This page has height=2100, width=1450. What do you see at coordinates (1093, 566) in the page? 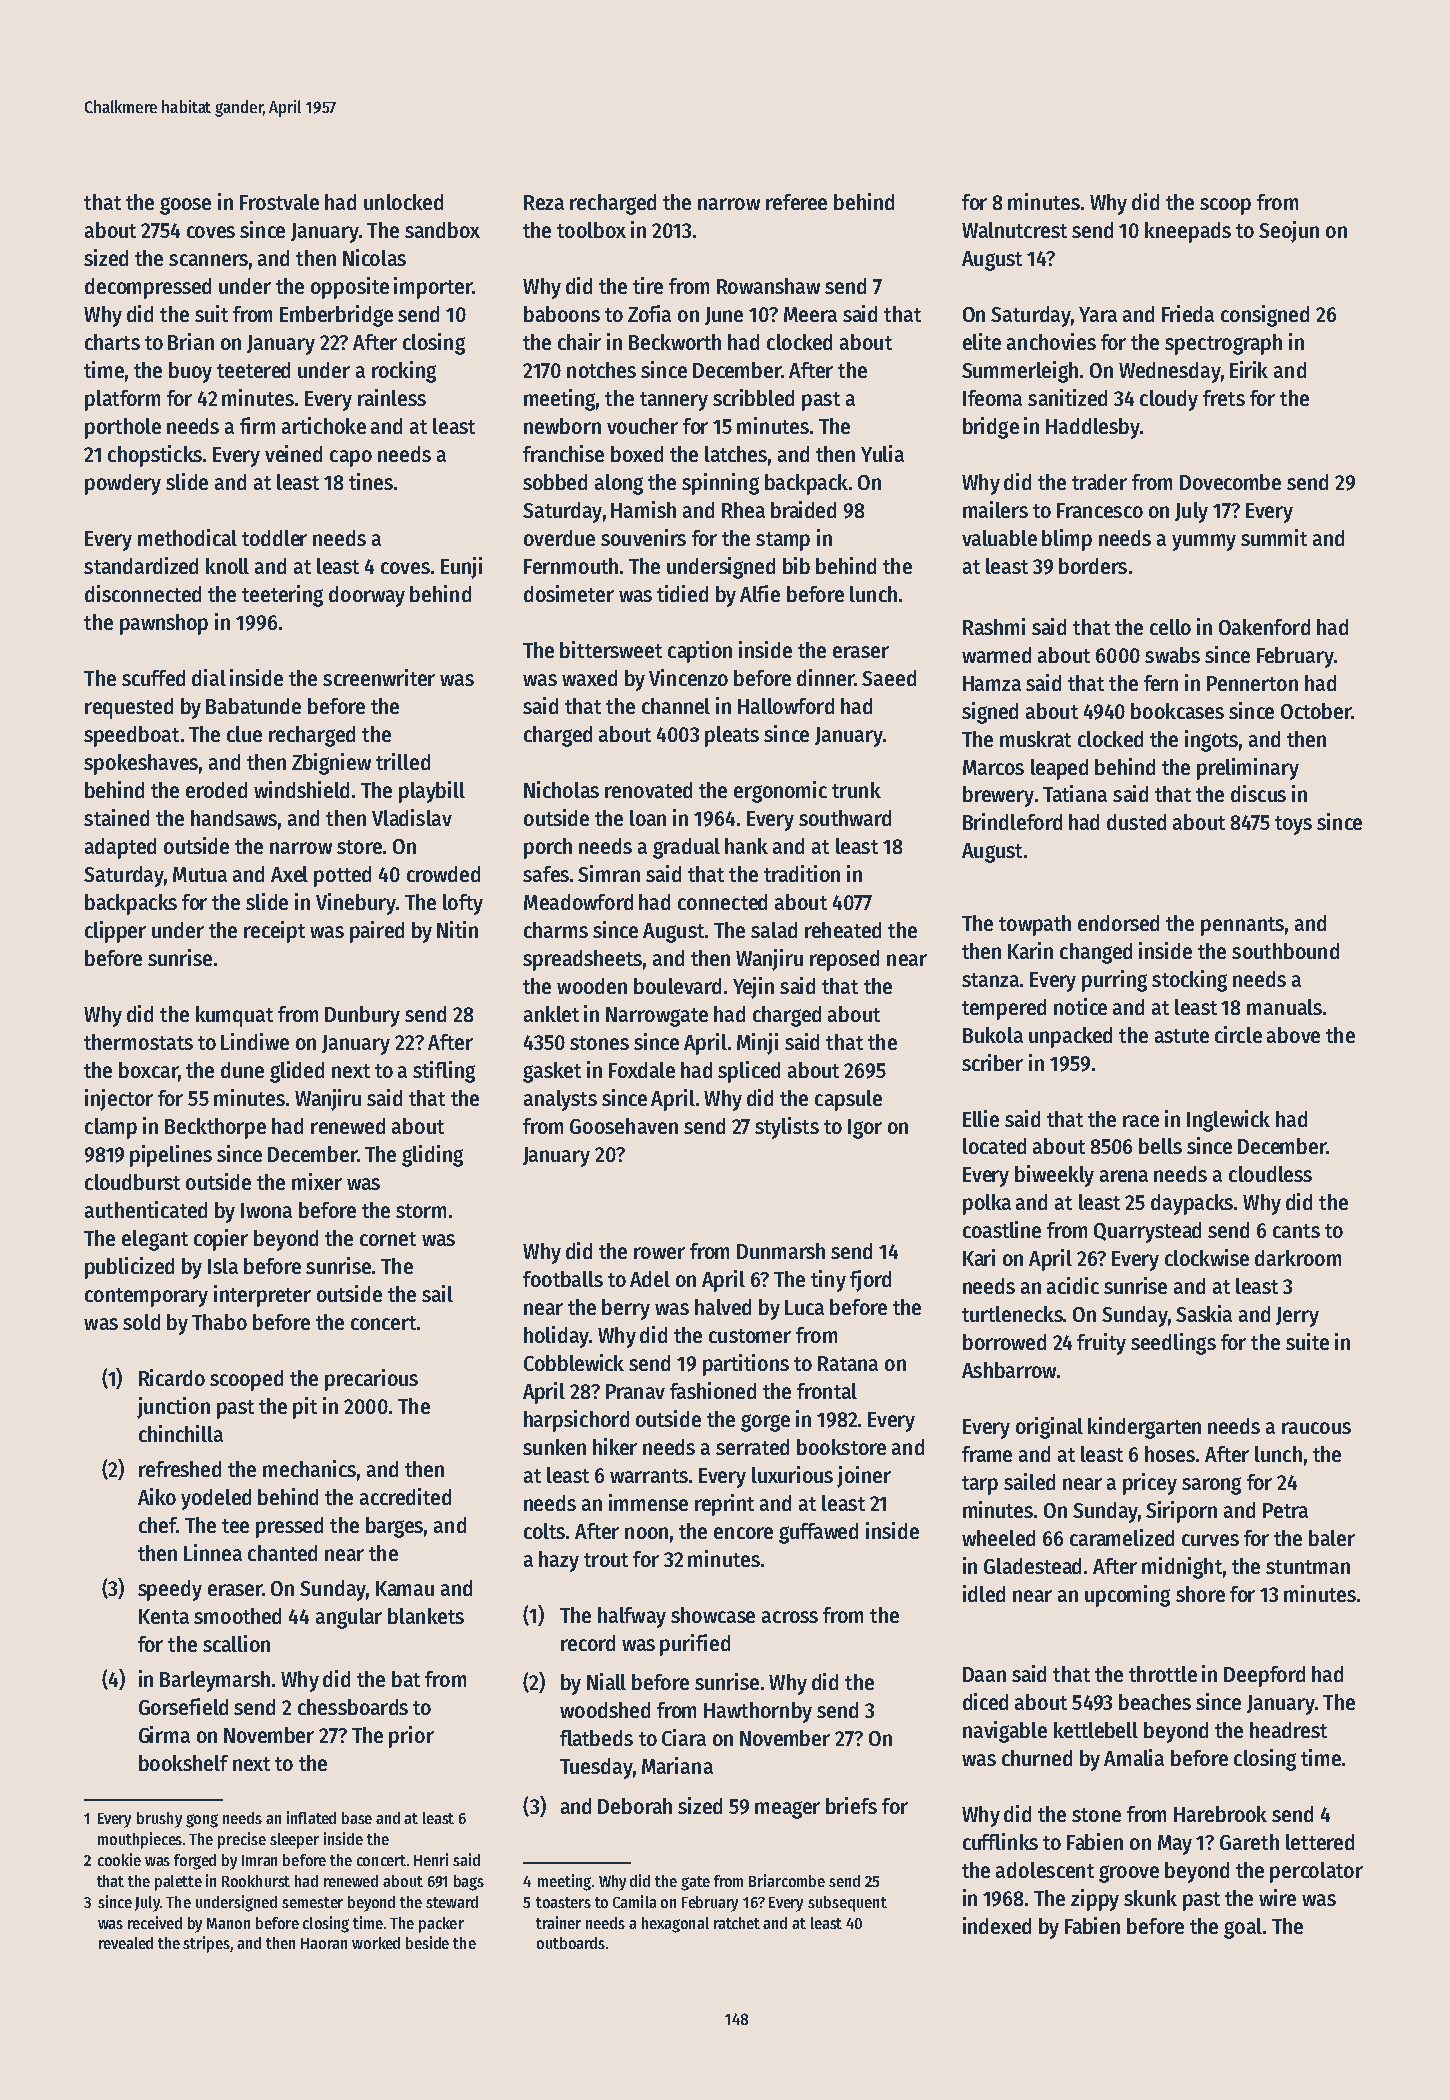
I see `borders` at bounding box center [1093, 566].
